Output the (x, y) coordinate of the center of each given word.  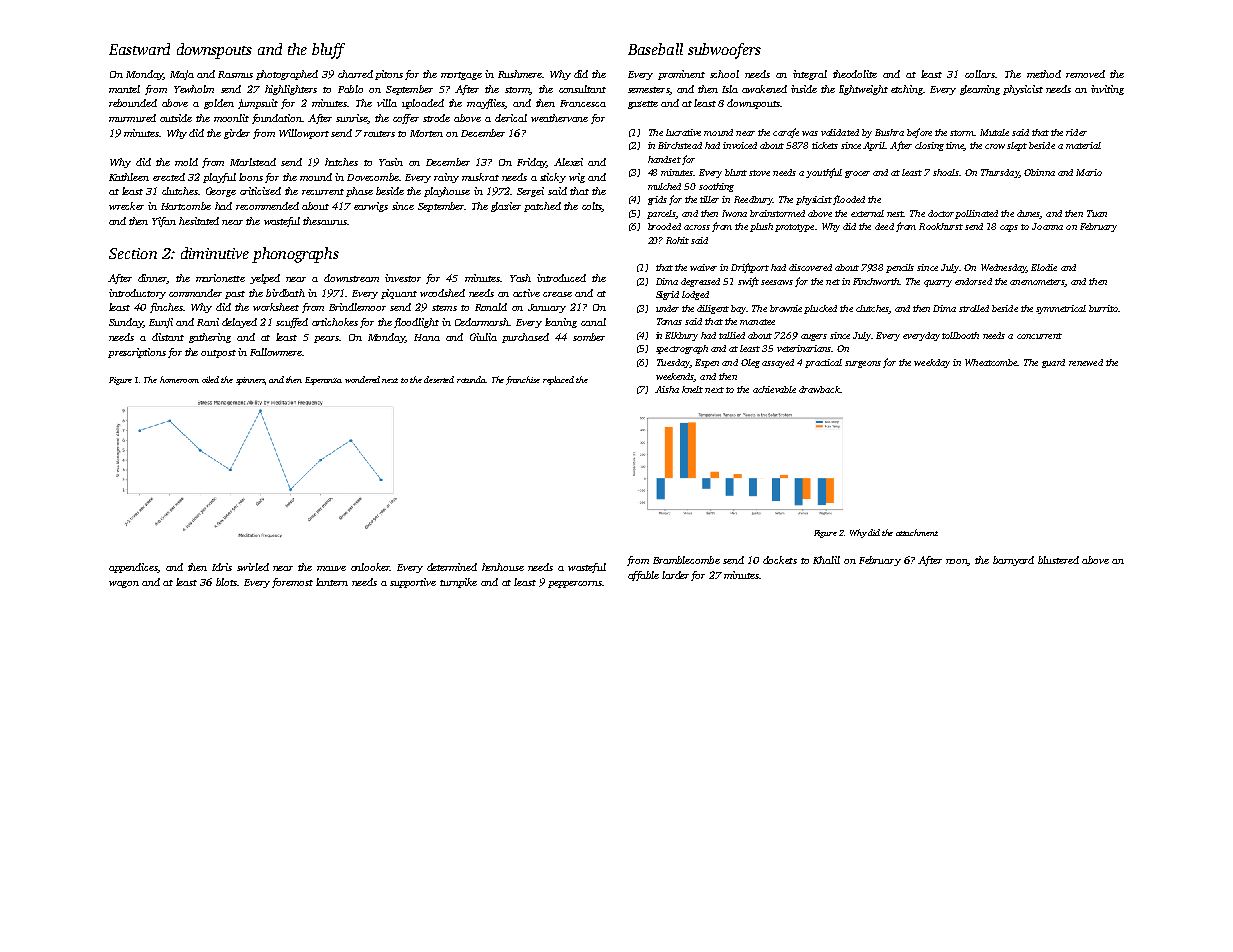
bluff (328, 51)
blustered (1058, 560)
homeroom (179, 379)
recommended (267, 206)
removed (1085, 74)
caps (1009, 228)
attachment (917, 532)
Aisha (667, 389)
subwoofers (724, 51)
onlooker (370, 567)
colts (592, 207)
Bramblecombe (686, 560)
